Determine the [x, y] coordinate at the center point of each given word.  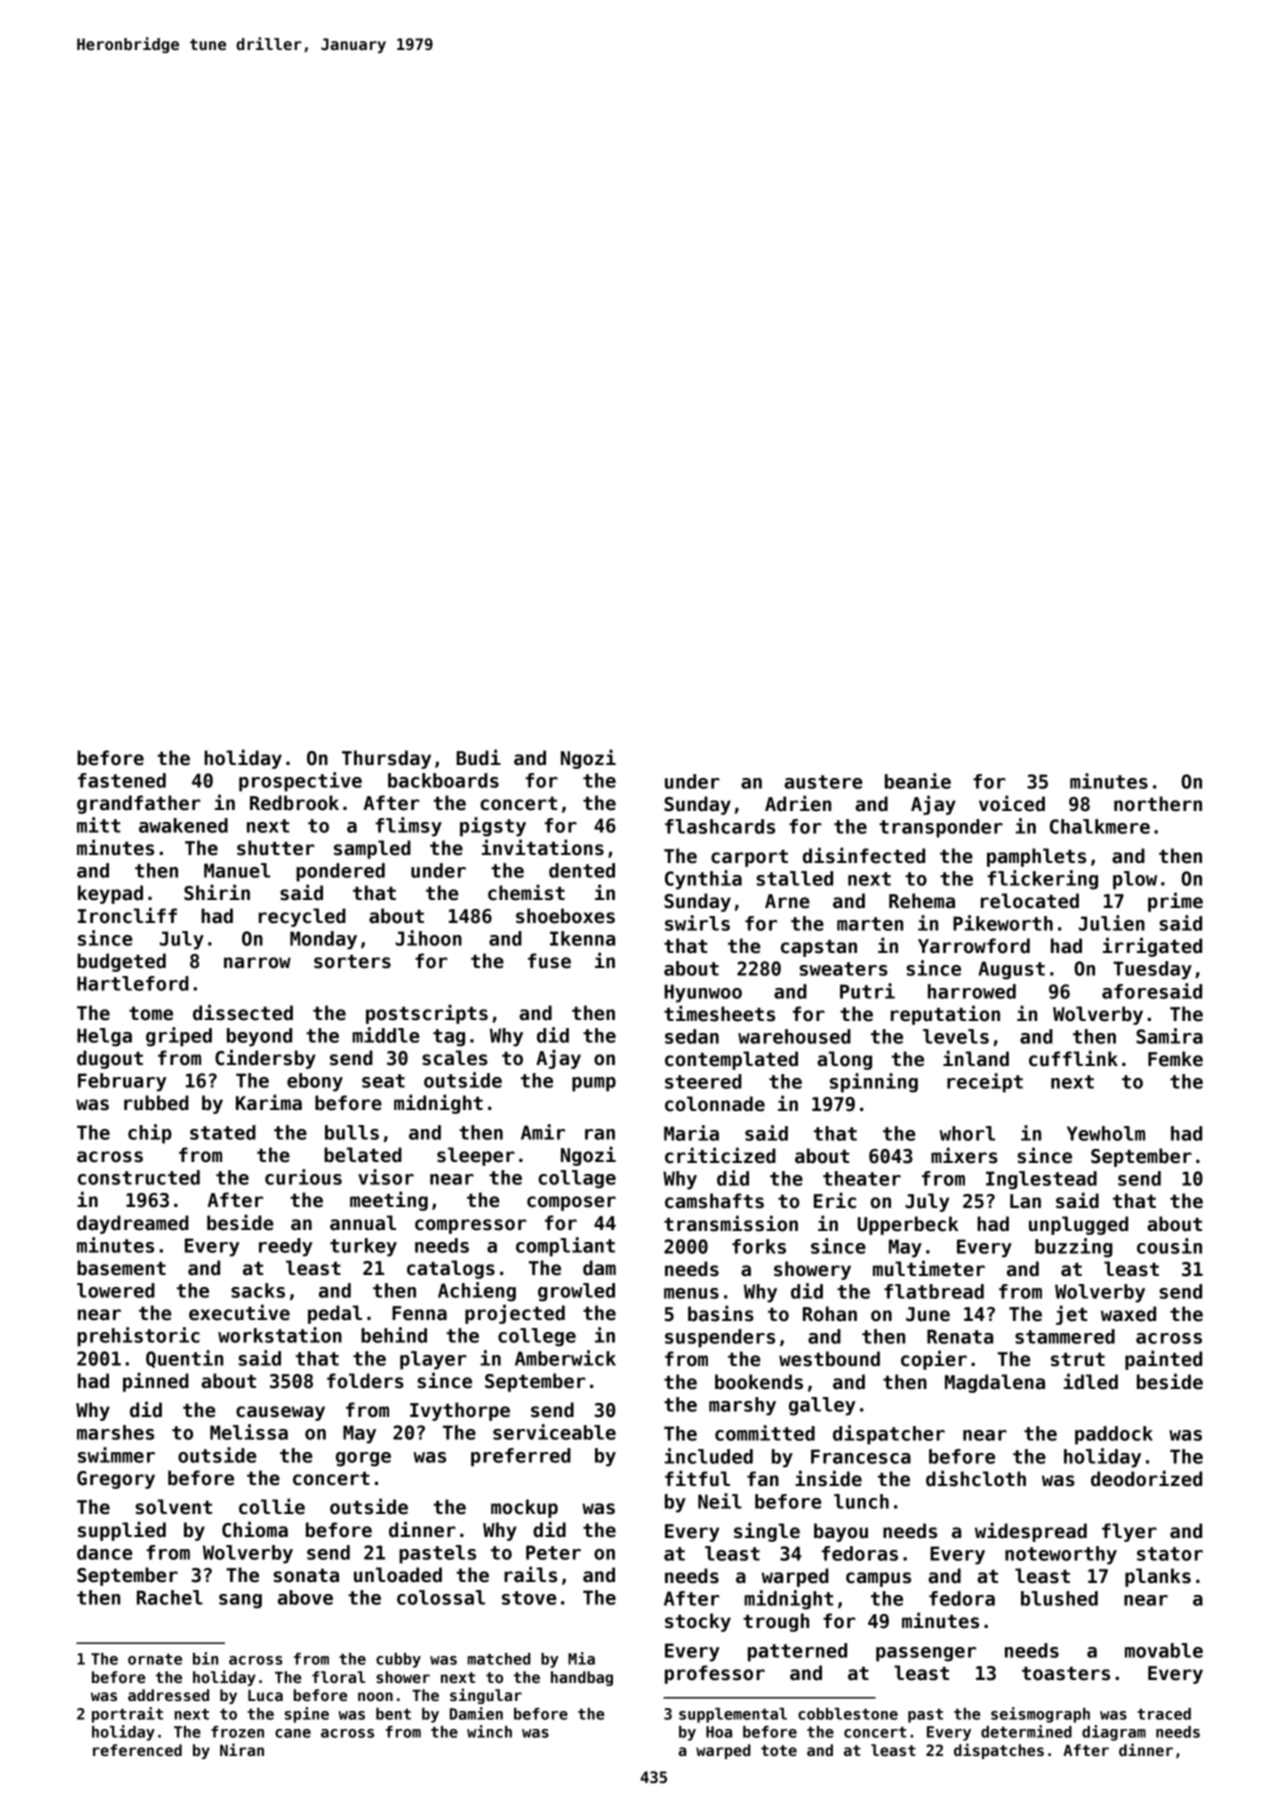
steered [703, 1081]
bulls [352, 1132]
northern [1158, 804]
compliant [565, 1247]
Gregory [116, 1480]
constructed [139, 1177]
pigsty [493, 827]
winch [489, 1731]
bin [205, 1658]
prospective [300, 782]
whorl [967, 1133]
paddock [1114, 1435]
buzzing [1074, 1248]
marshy [742, 1406]
